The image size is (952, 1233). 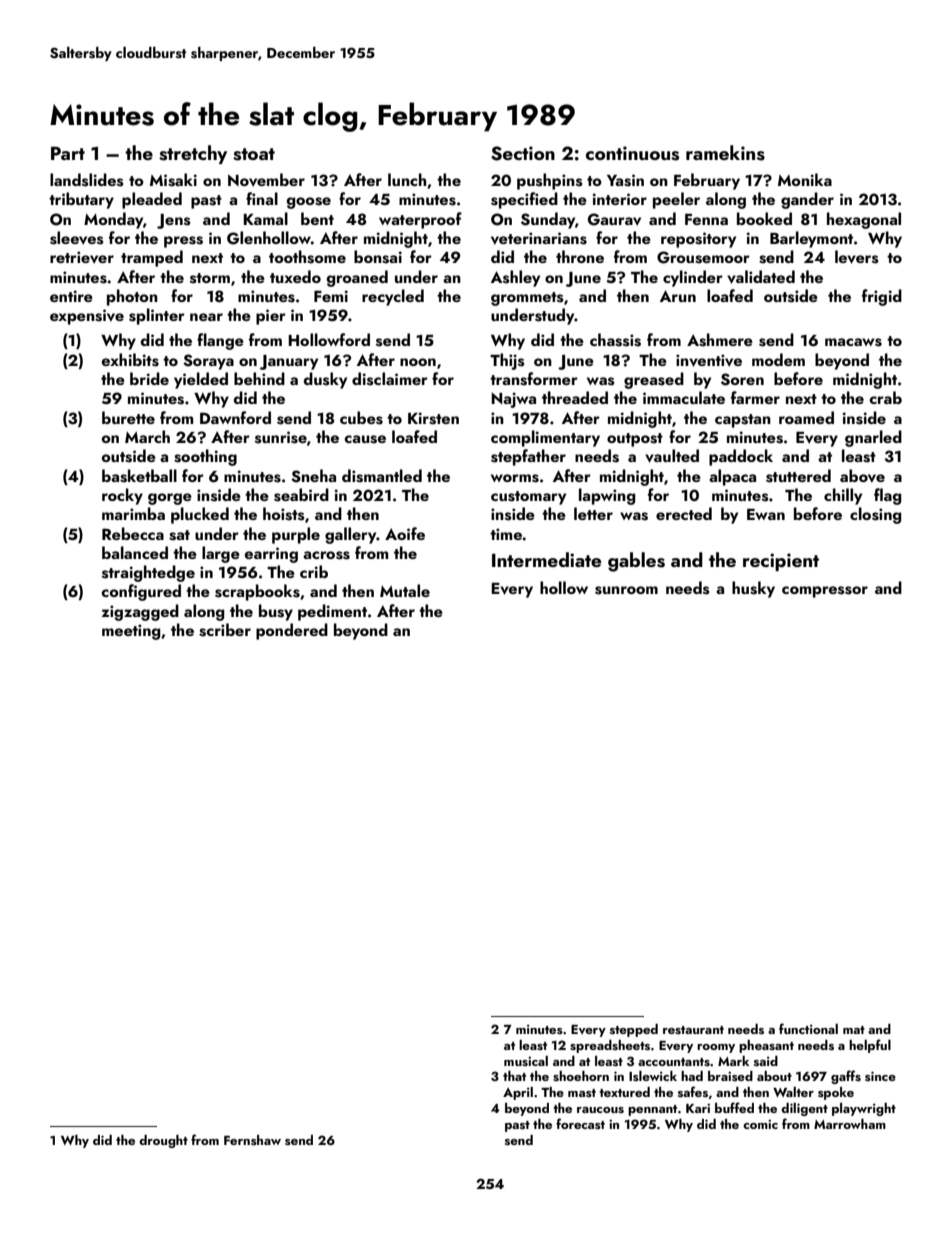 What do you see at coordinates (163, 1141) in the screenshot?
I see `drought` at bounding box center [163, 1141].
